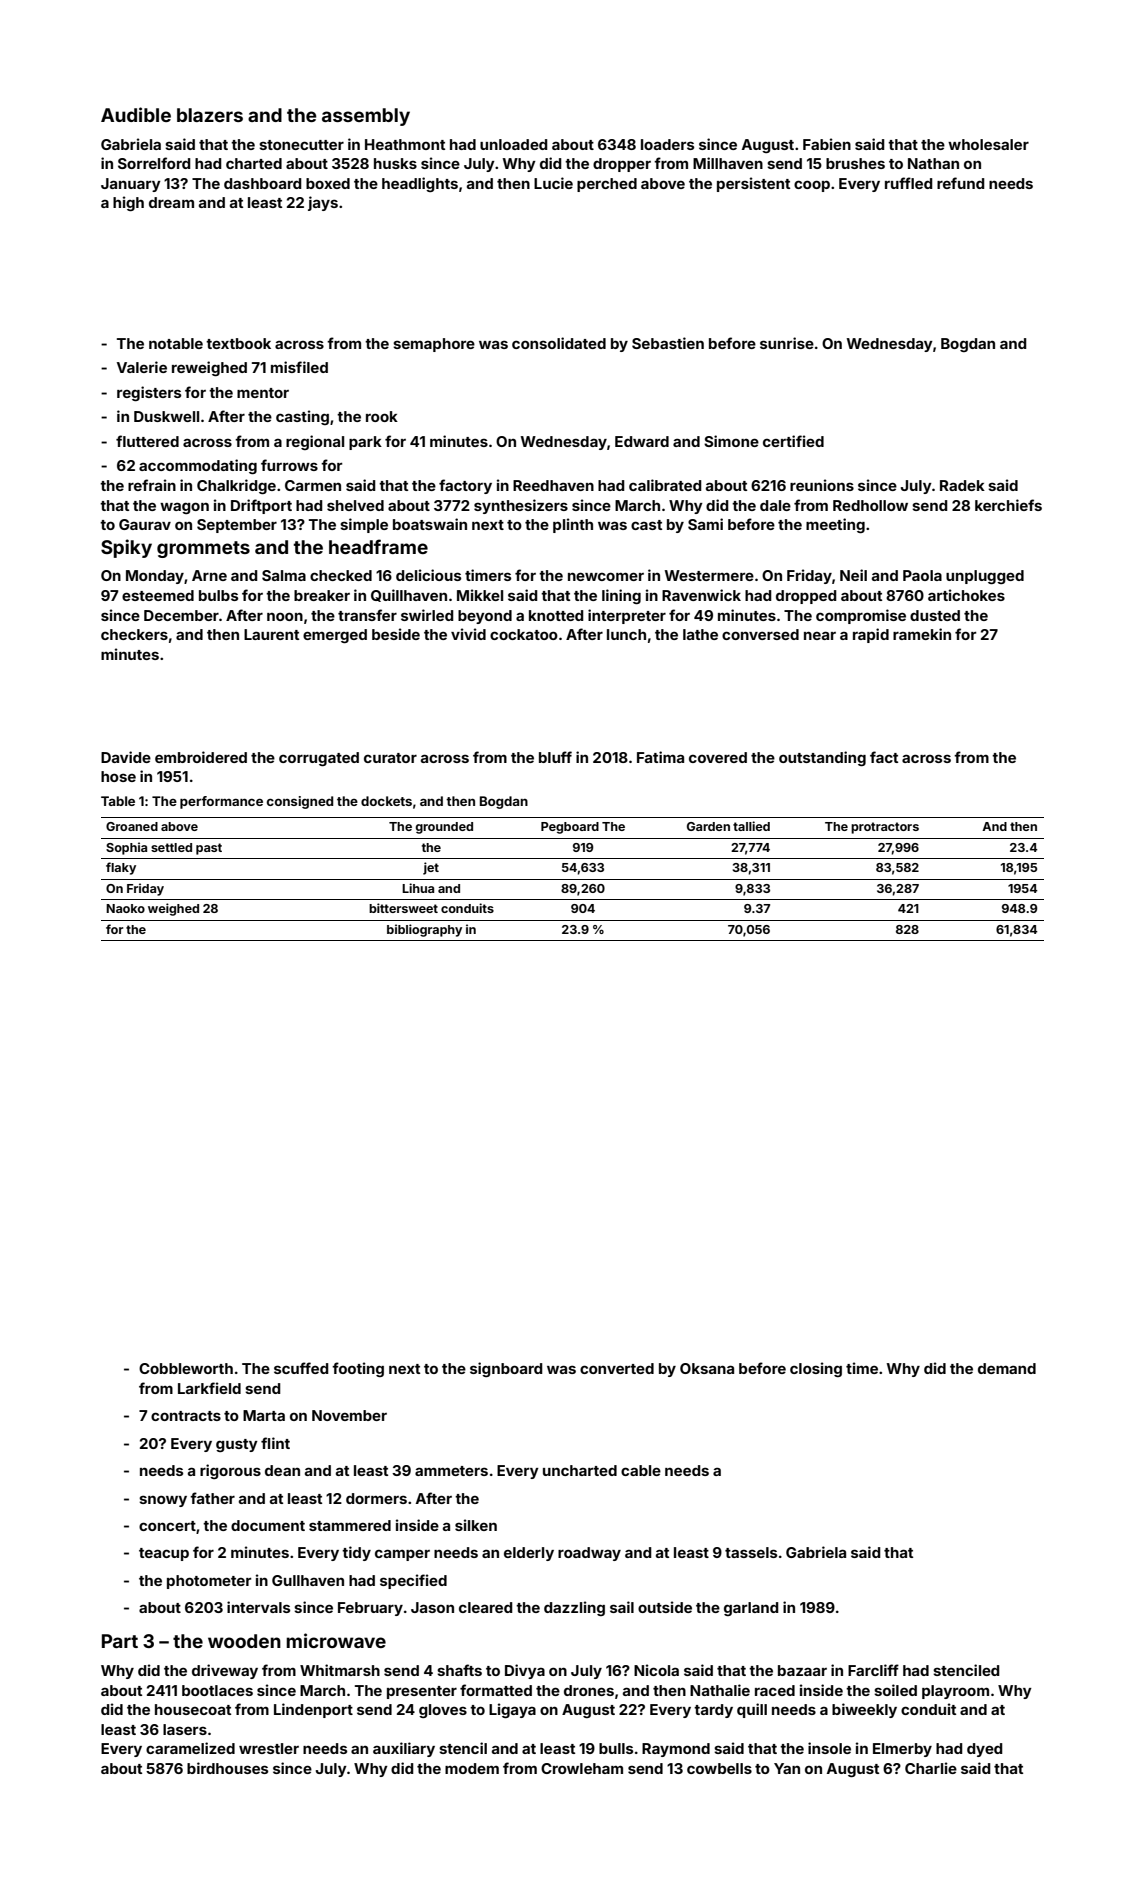  Describe the element at coordinates (885, 828) in the screenshot. I see `protractors` at that location.
